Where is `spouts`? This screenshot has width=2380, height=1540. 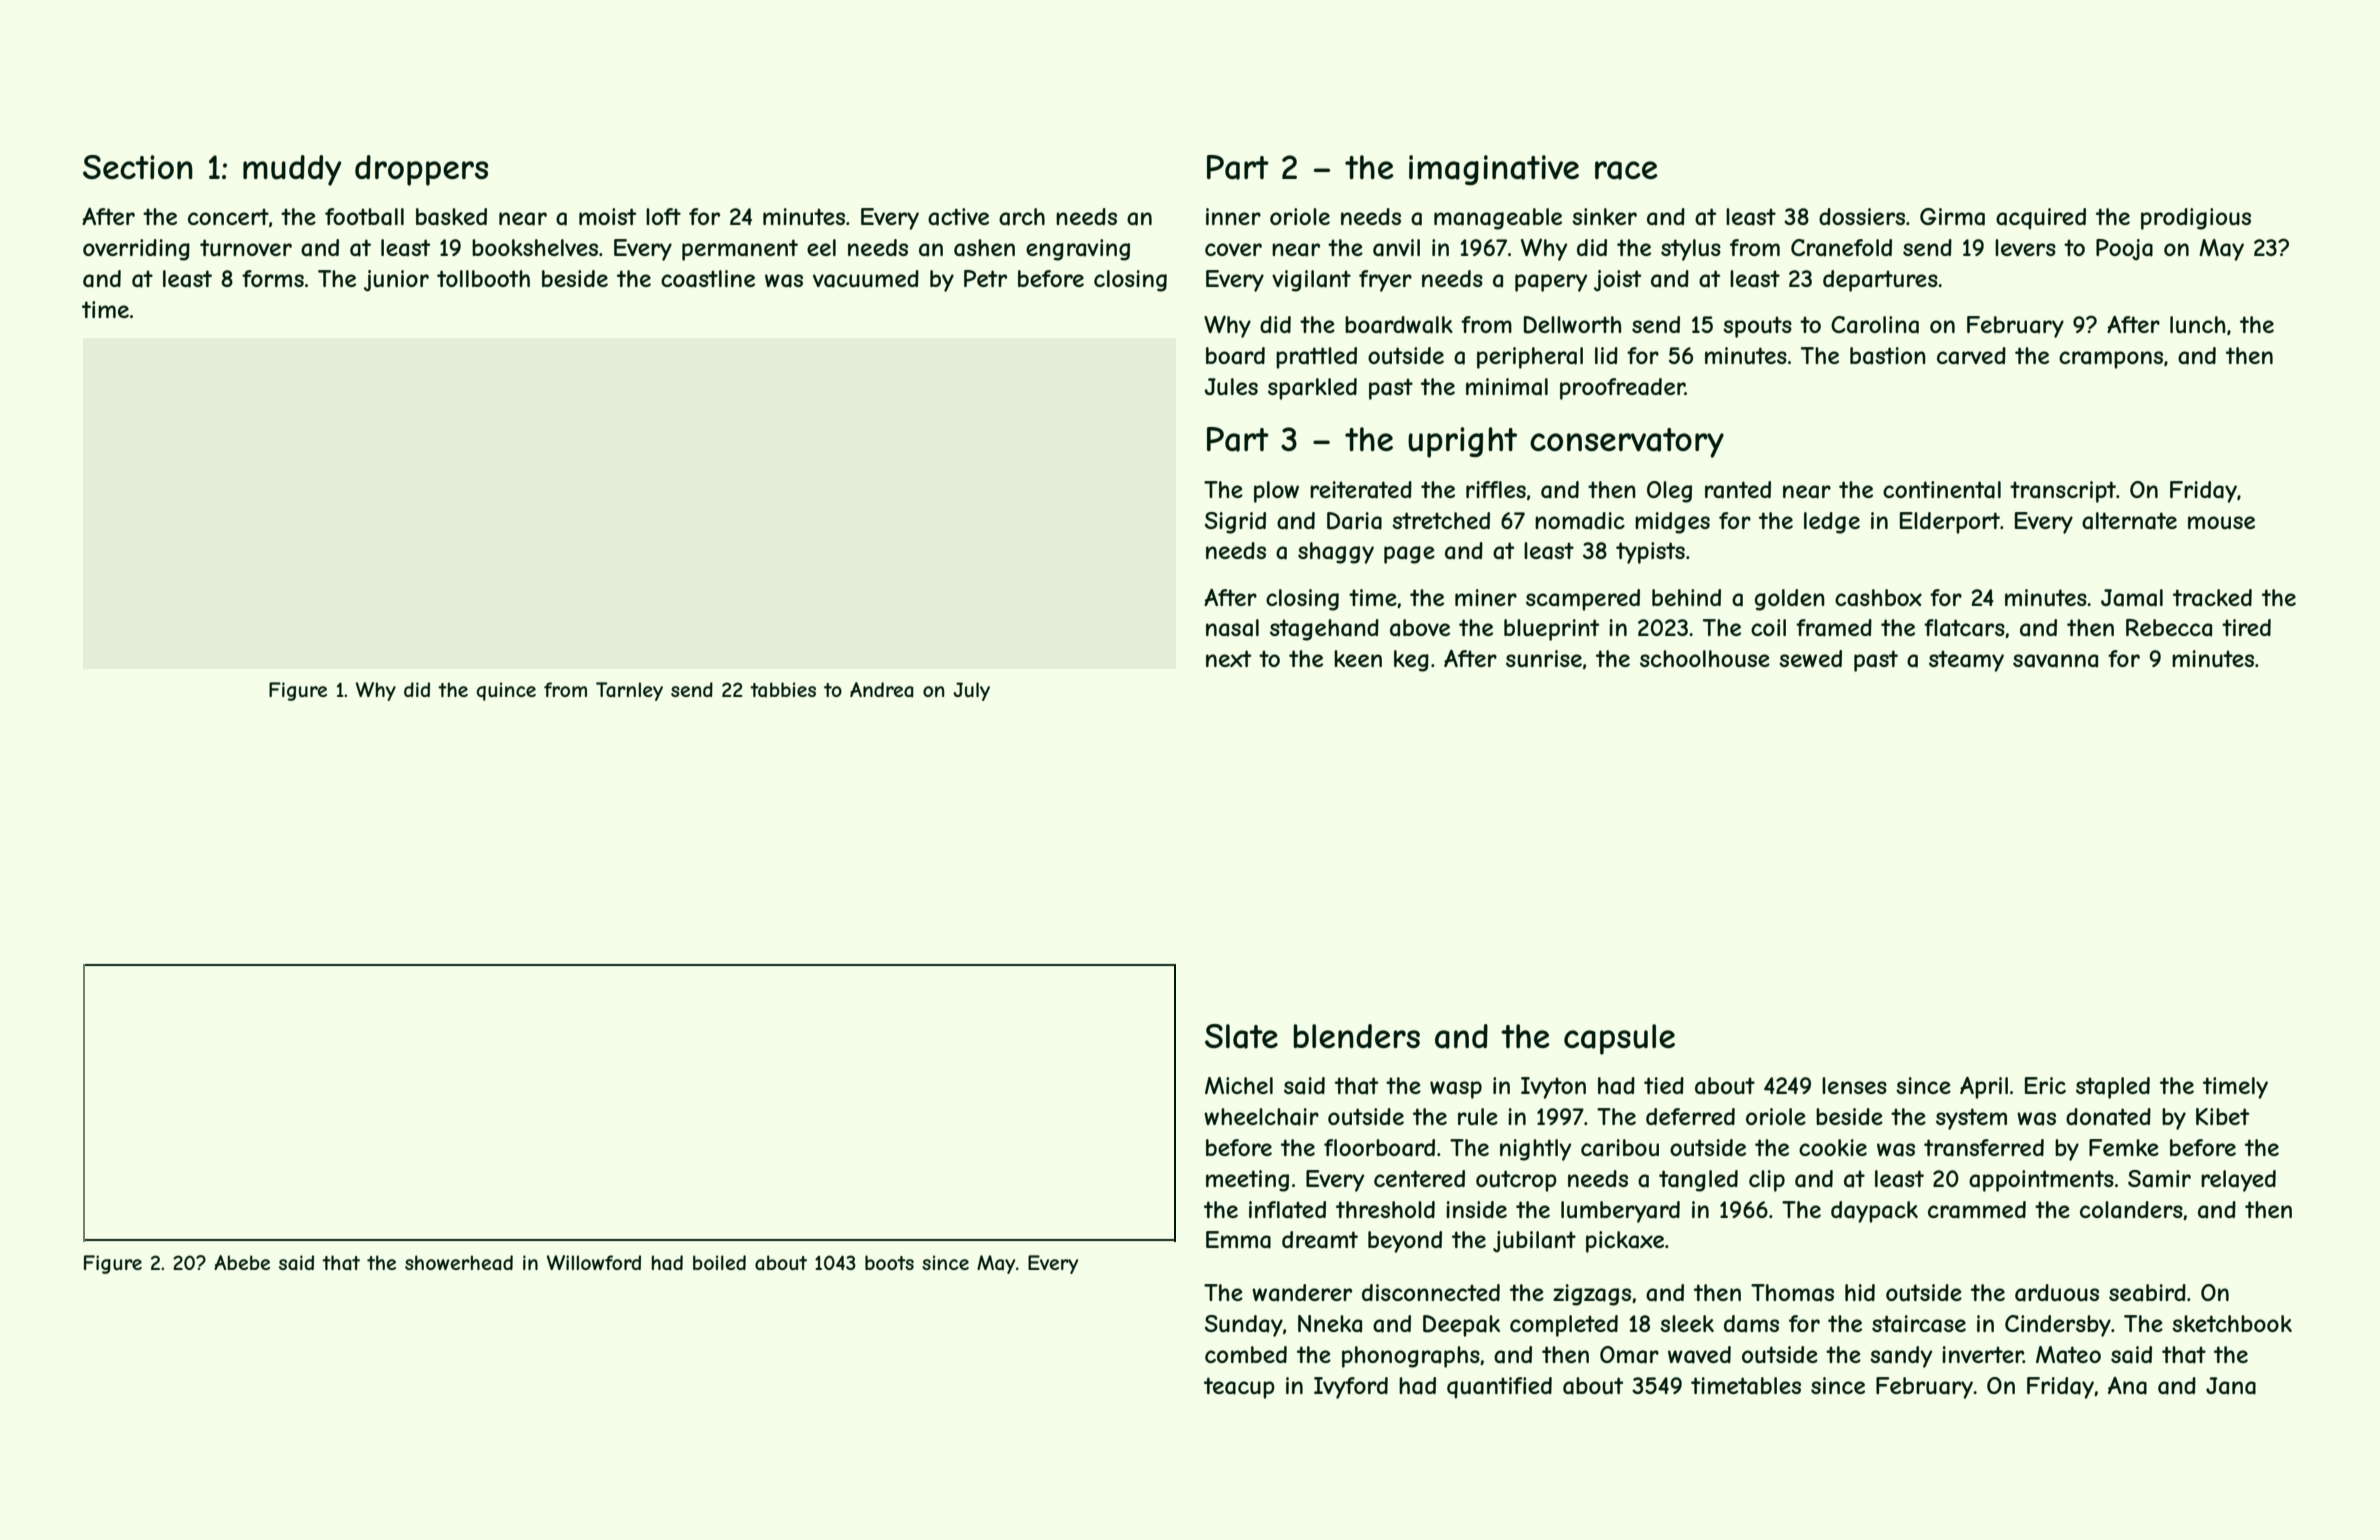
spouts is located at coordinates (1757, 327).
